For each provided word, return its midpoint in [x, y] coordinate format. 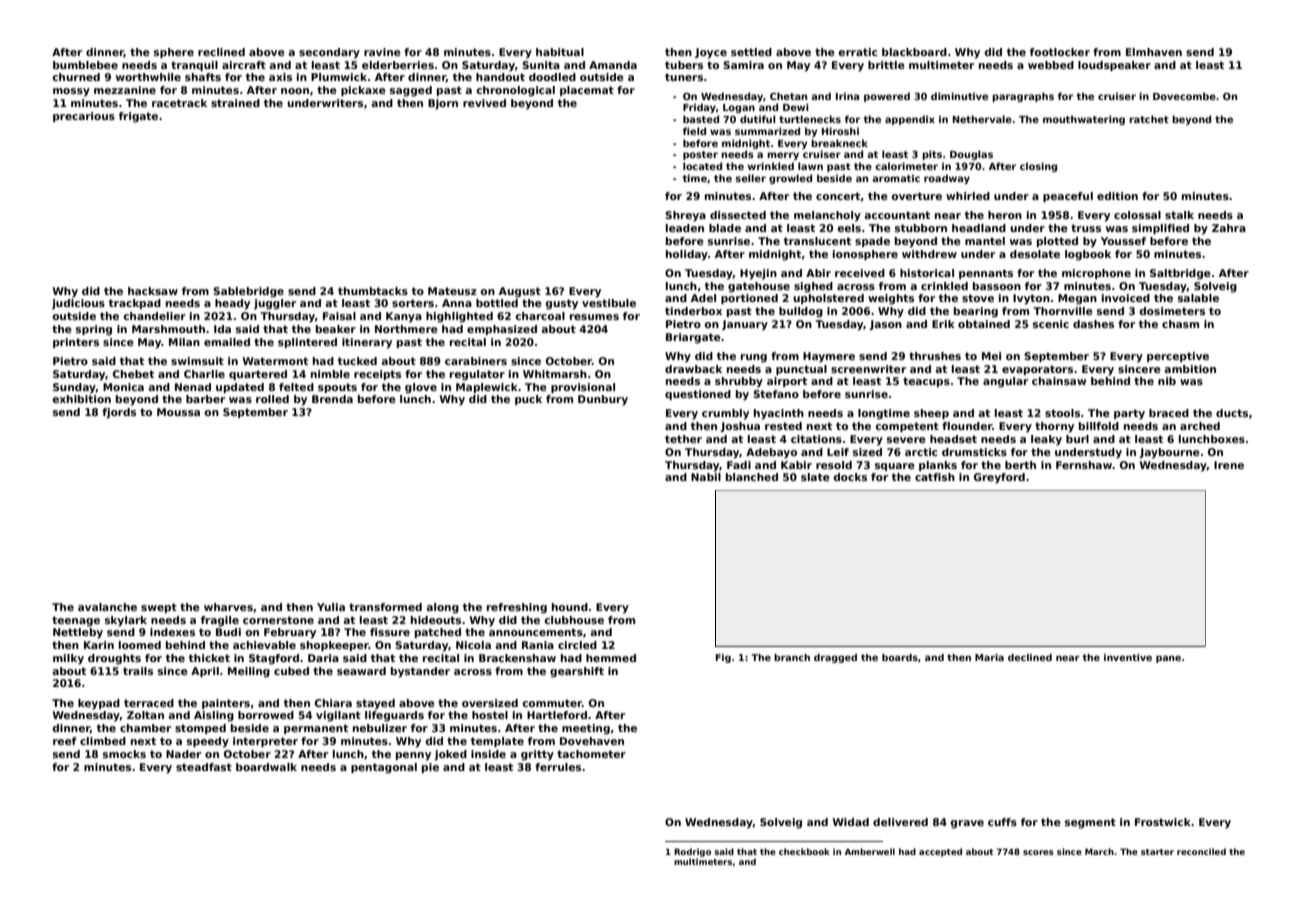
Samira [743, 65]
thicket [209, 658]
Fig [723, 658]
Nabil [706, 477]
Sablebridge [248, 292]
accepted [940, 852]
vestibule [609, 303]
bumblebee [85, 65]
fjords [119, 413]
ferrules [558, 767]
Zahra [1229, 228]
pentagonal [384, 768]
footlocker [1060, 52]
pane [1168, 659]
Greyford [999, 478]
